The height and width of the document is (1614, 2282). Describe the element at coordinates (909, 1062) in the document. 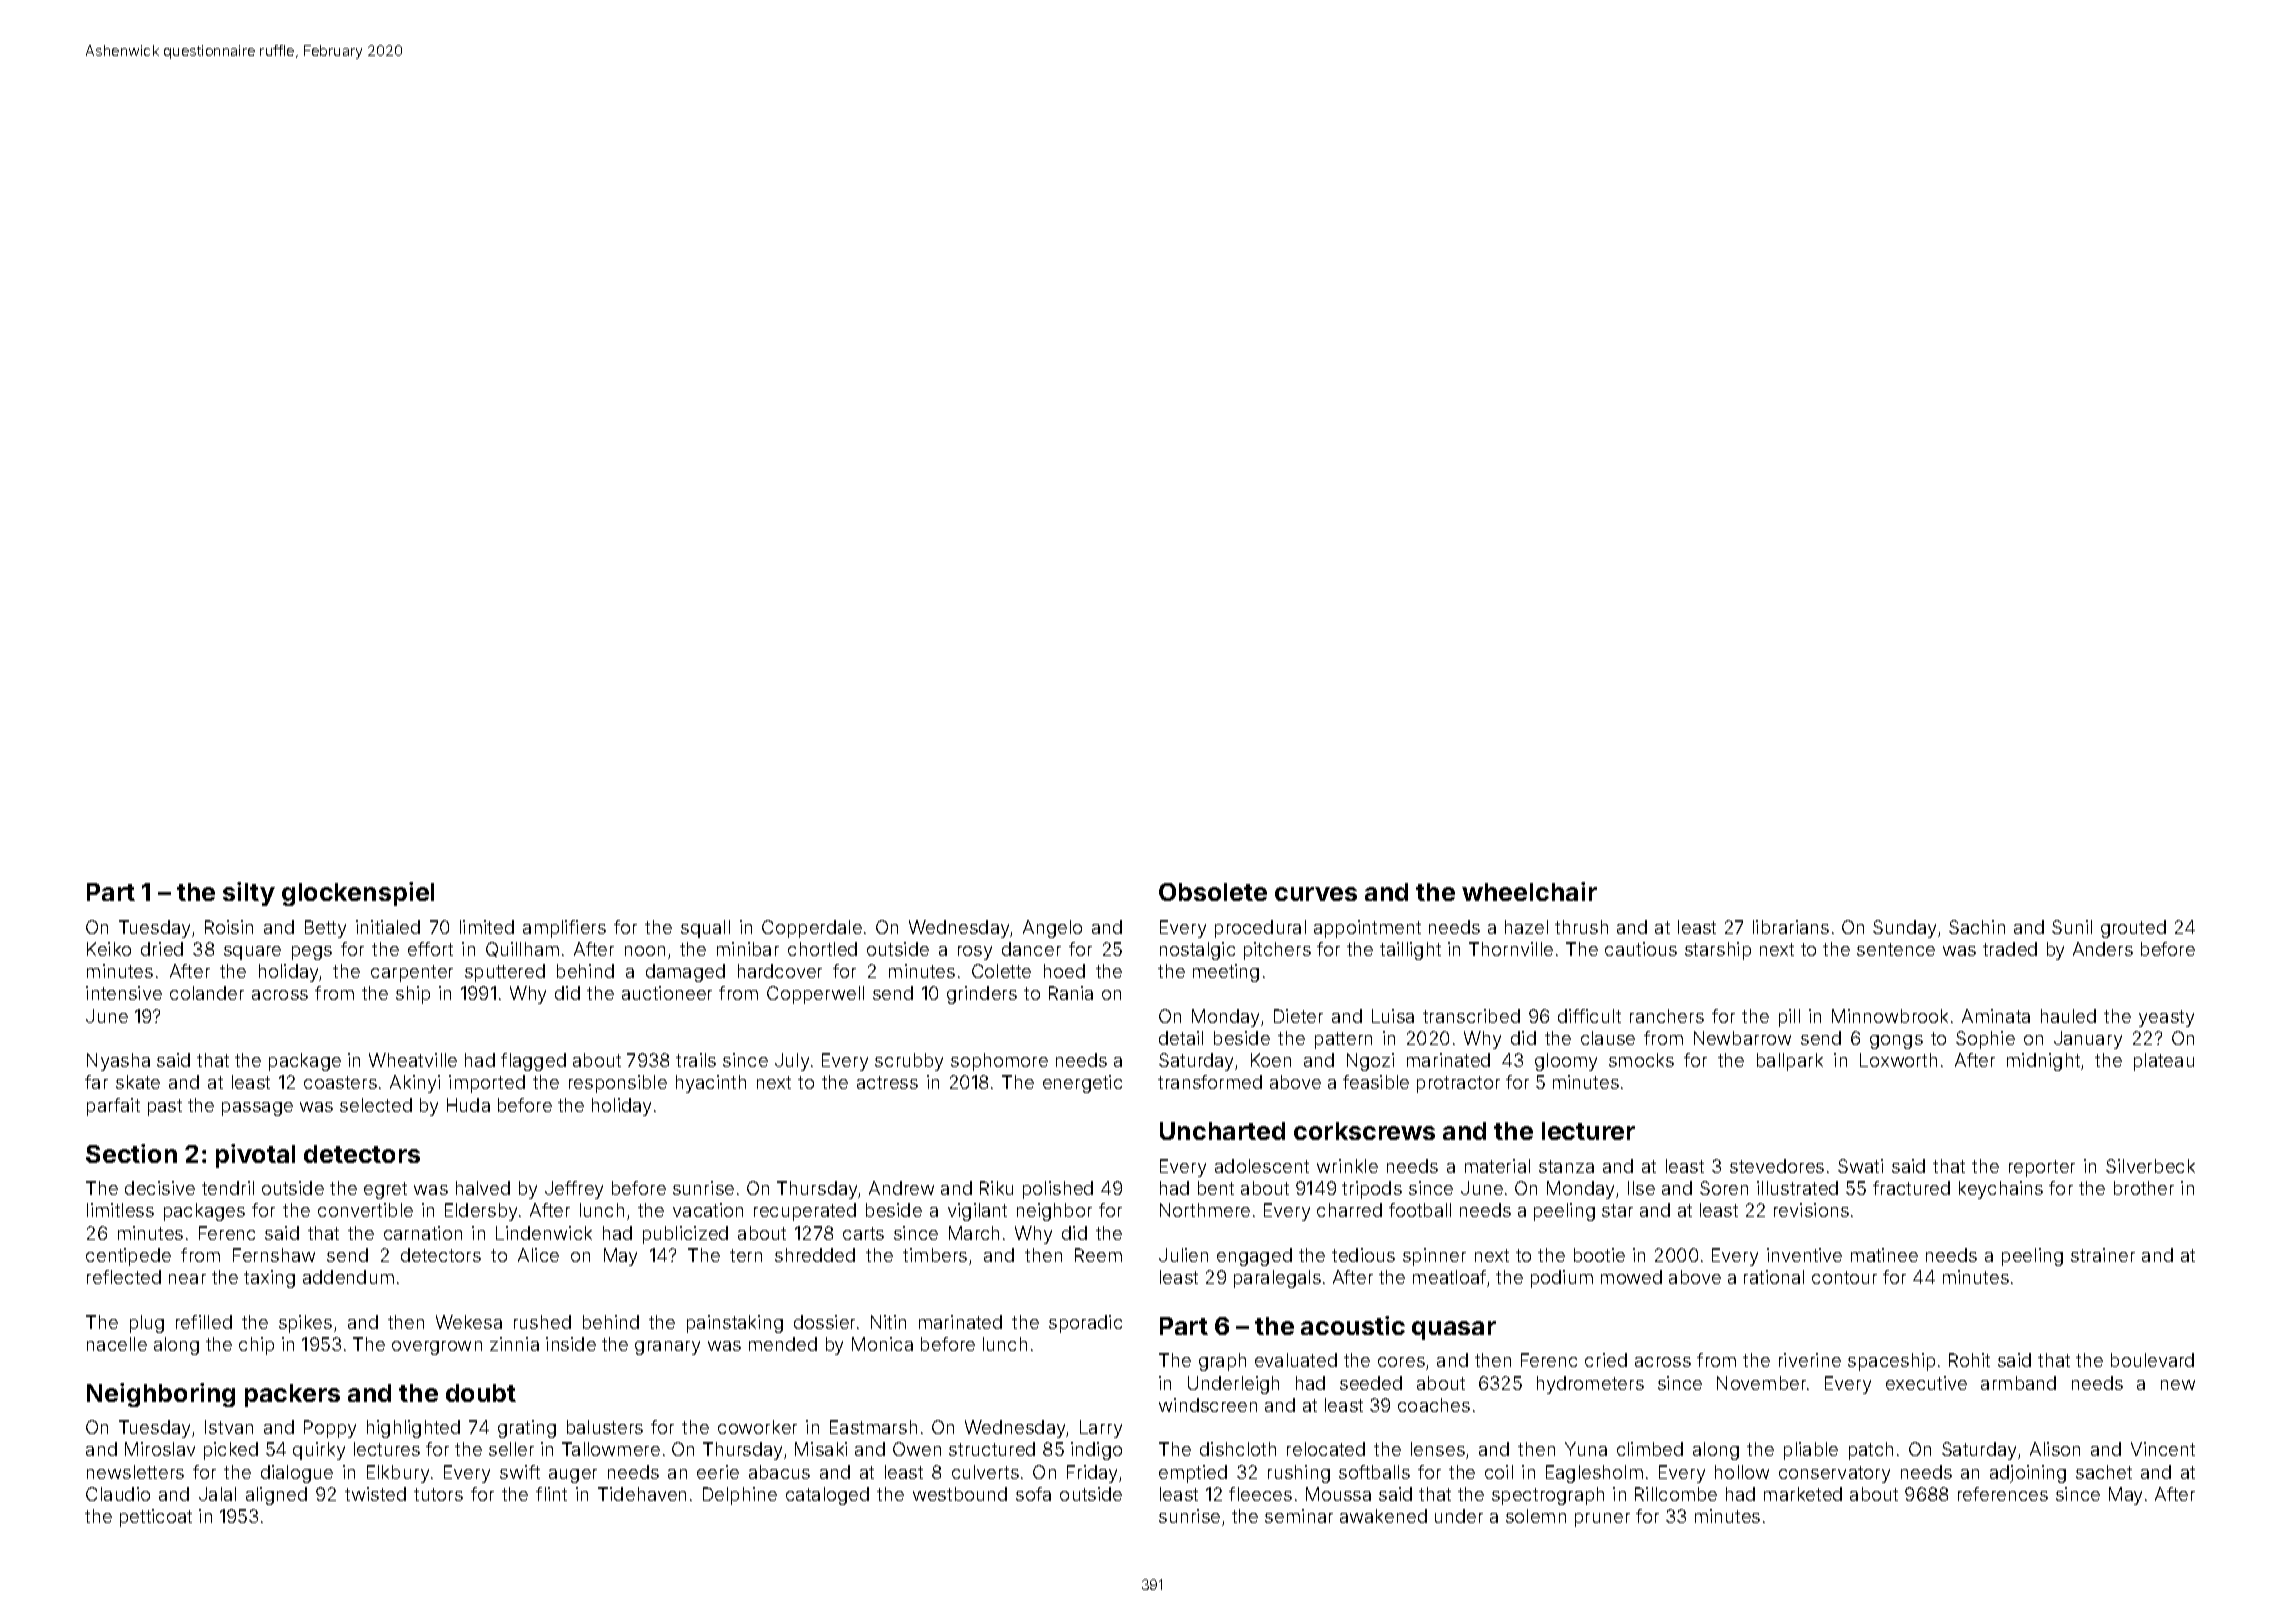

I see `scrubby` at that location.
